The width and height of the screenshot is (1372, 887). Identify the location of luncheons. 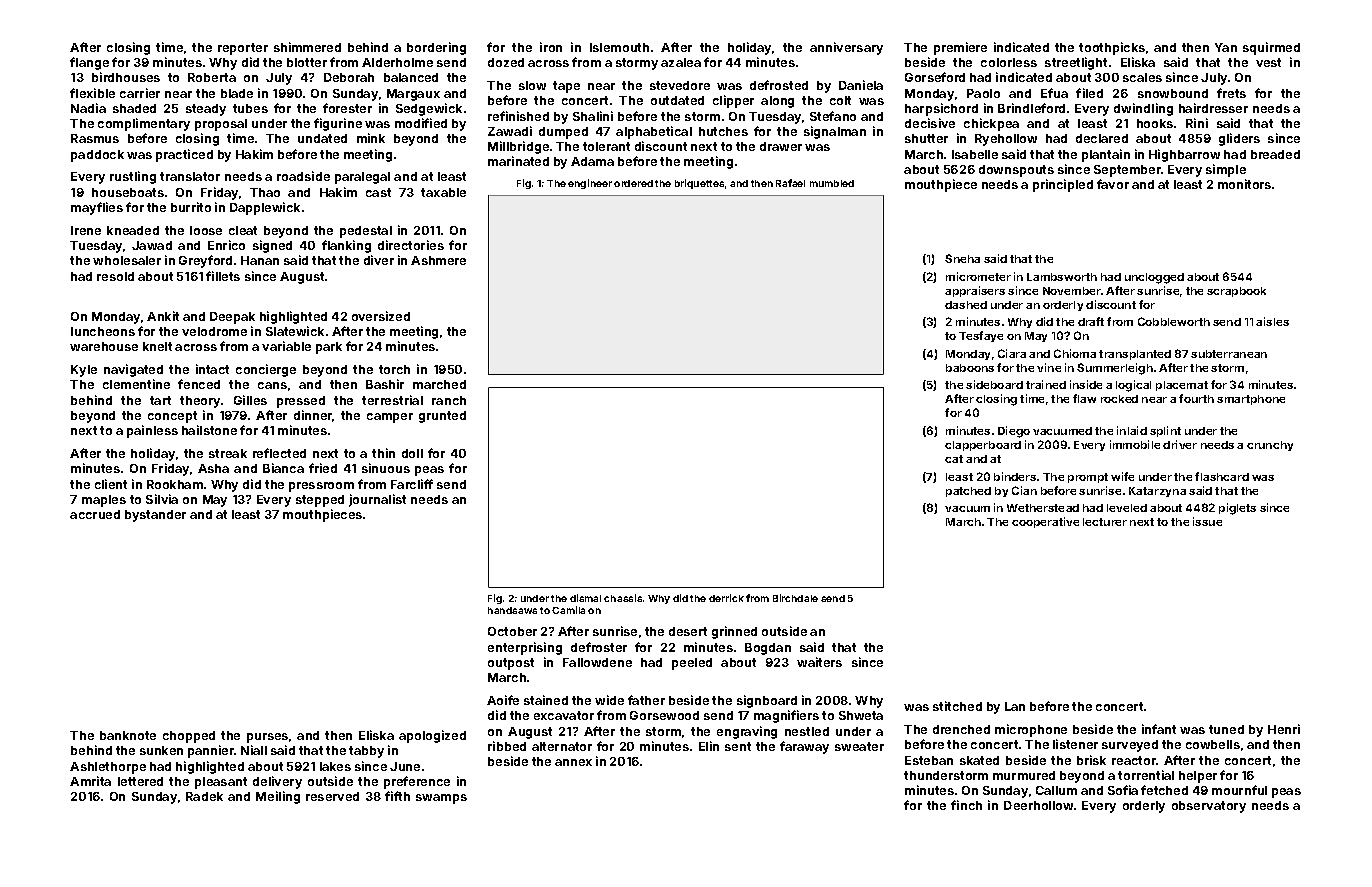
(103, 331).
